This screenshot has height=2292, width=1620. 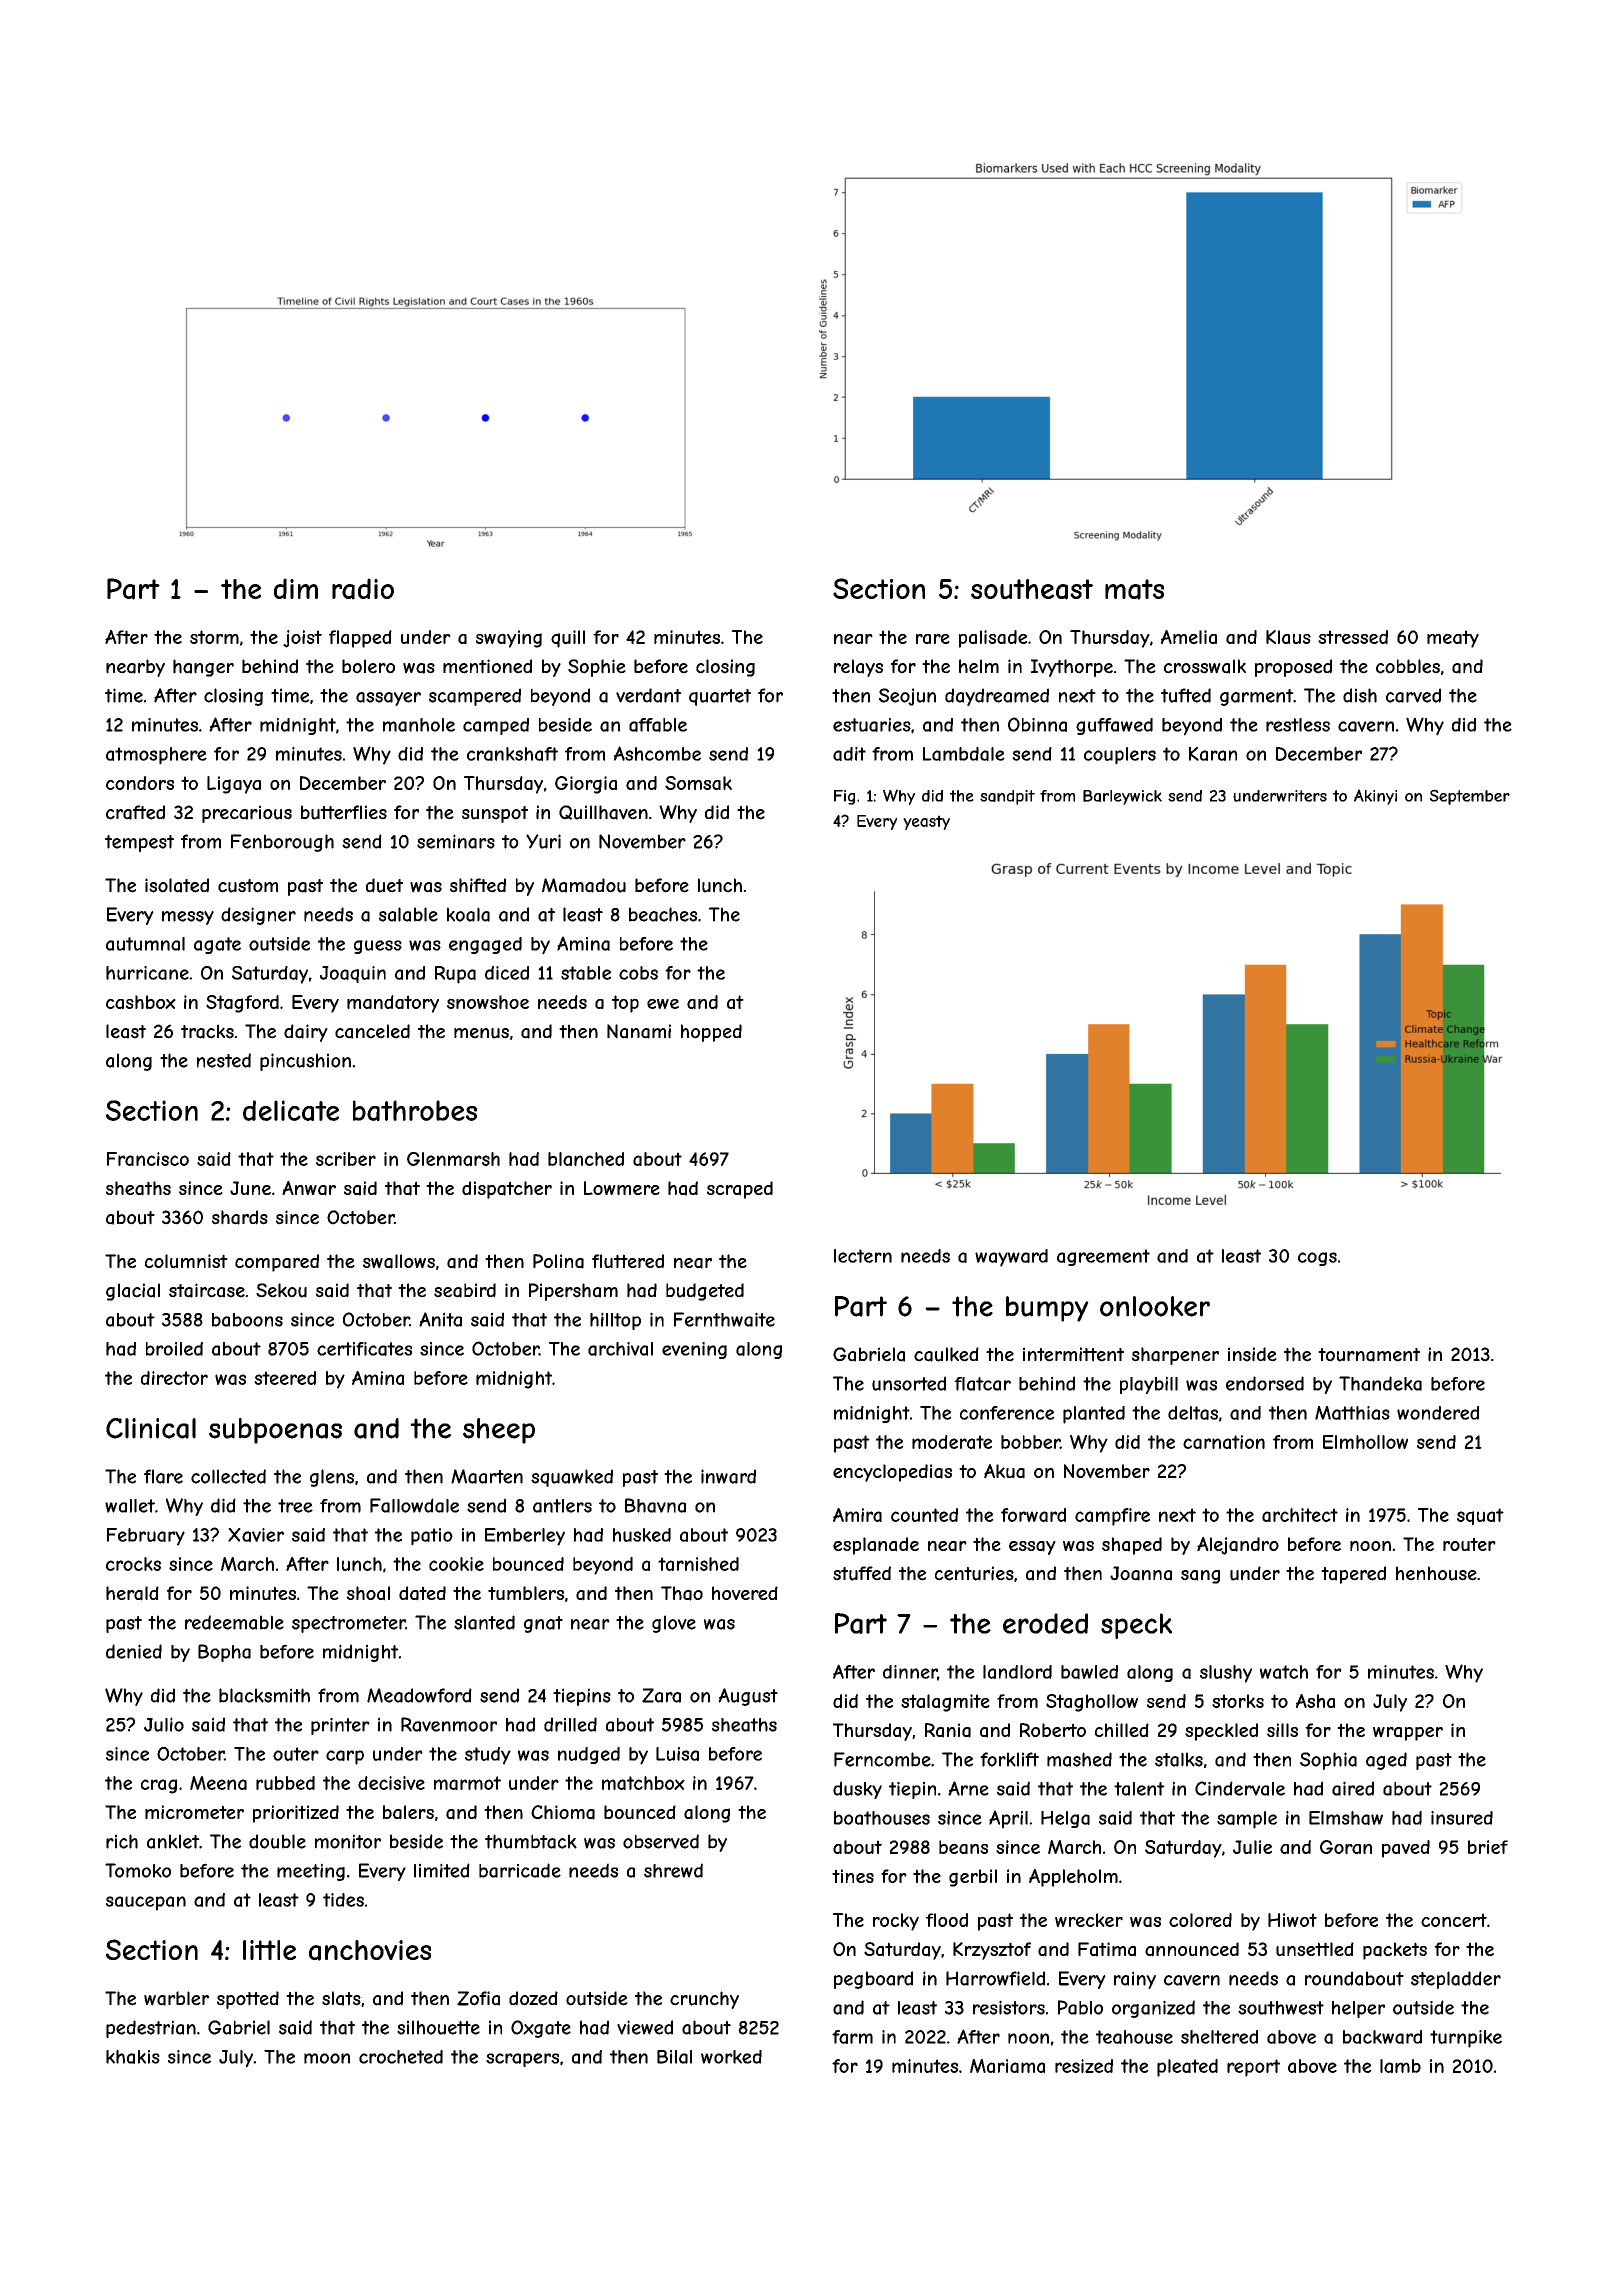 I want to click on lectern, so click(x=863, y=1256).
